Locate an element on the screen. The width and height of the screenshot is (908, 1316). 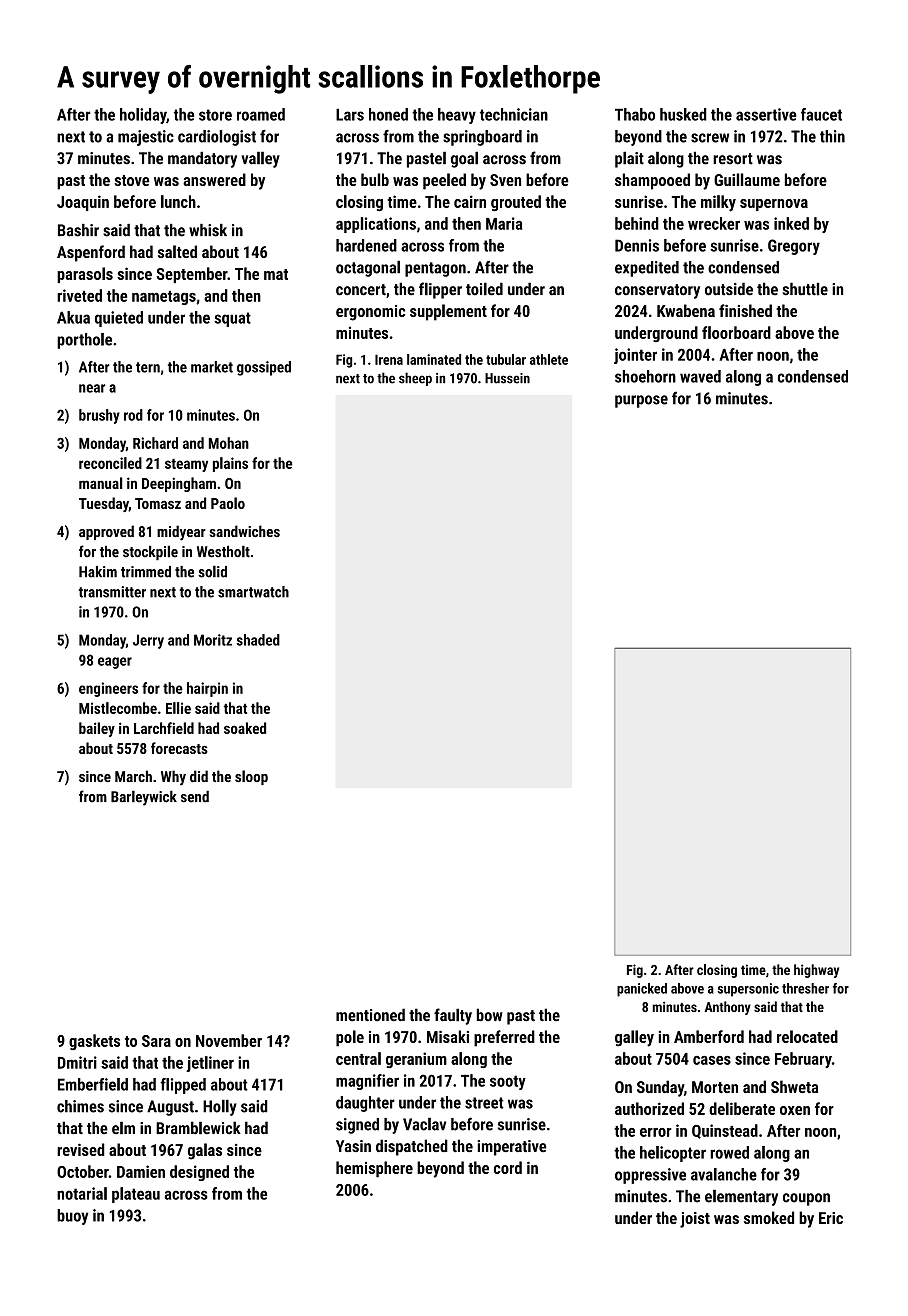
shoehorn is located at coordinates (645, 376).
